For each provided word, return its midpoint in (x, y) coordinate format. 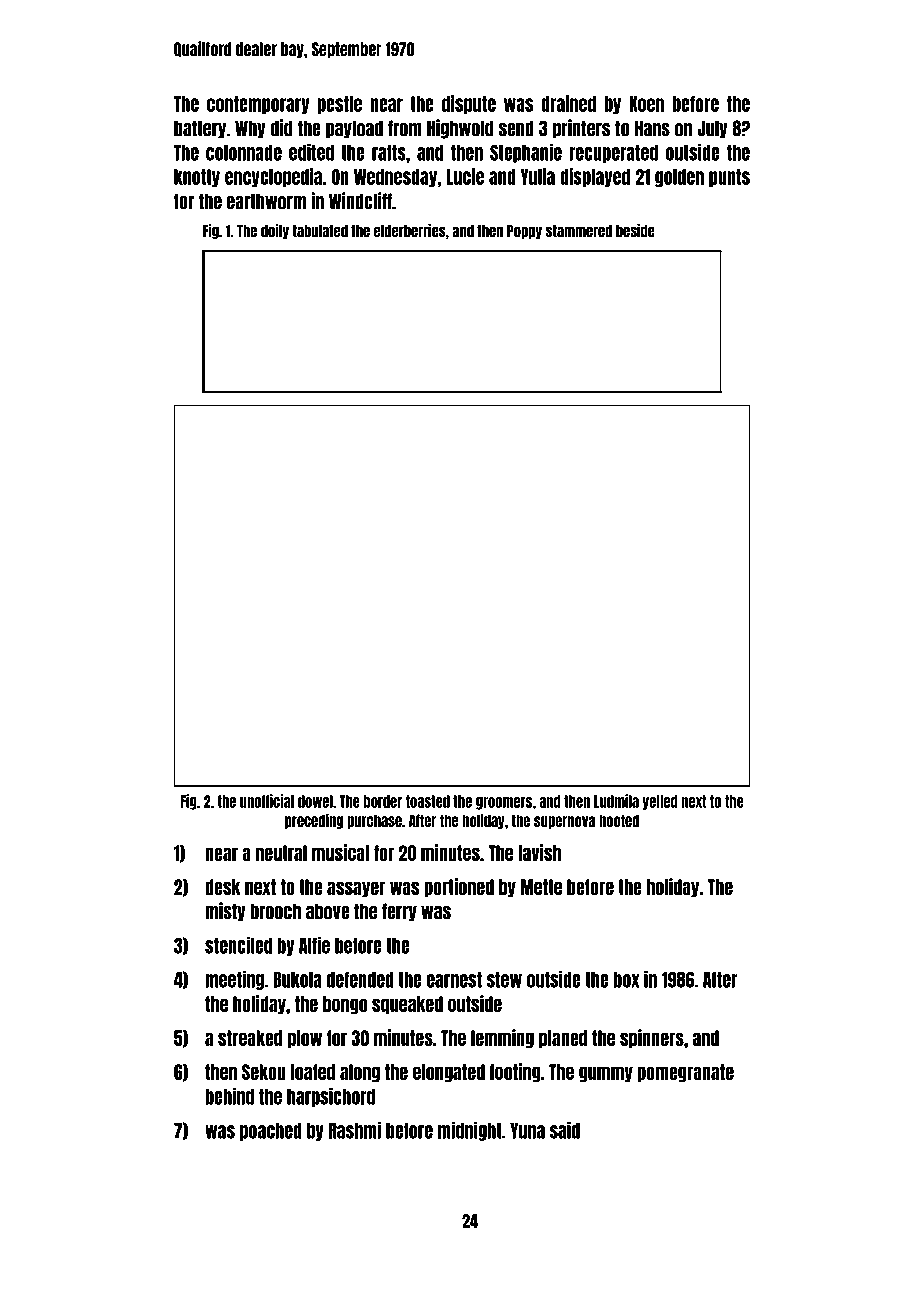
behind (229, 1096)
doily (275, 231)
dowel (315, 801)
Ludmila (616, 801)
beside (635, 231)
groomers (504, 803)
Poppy (524, 232)
